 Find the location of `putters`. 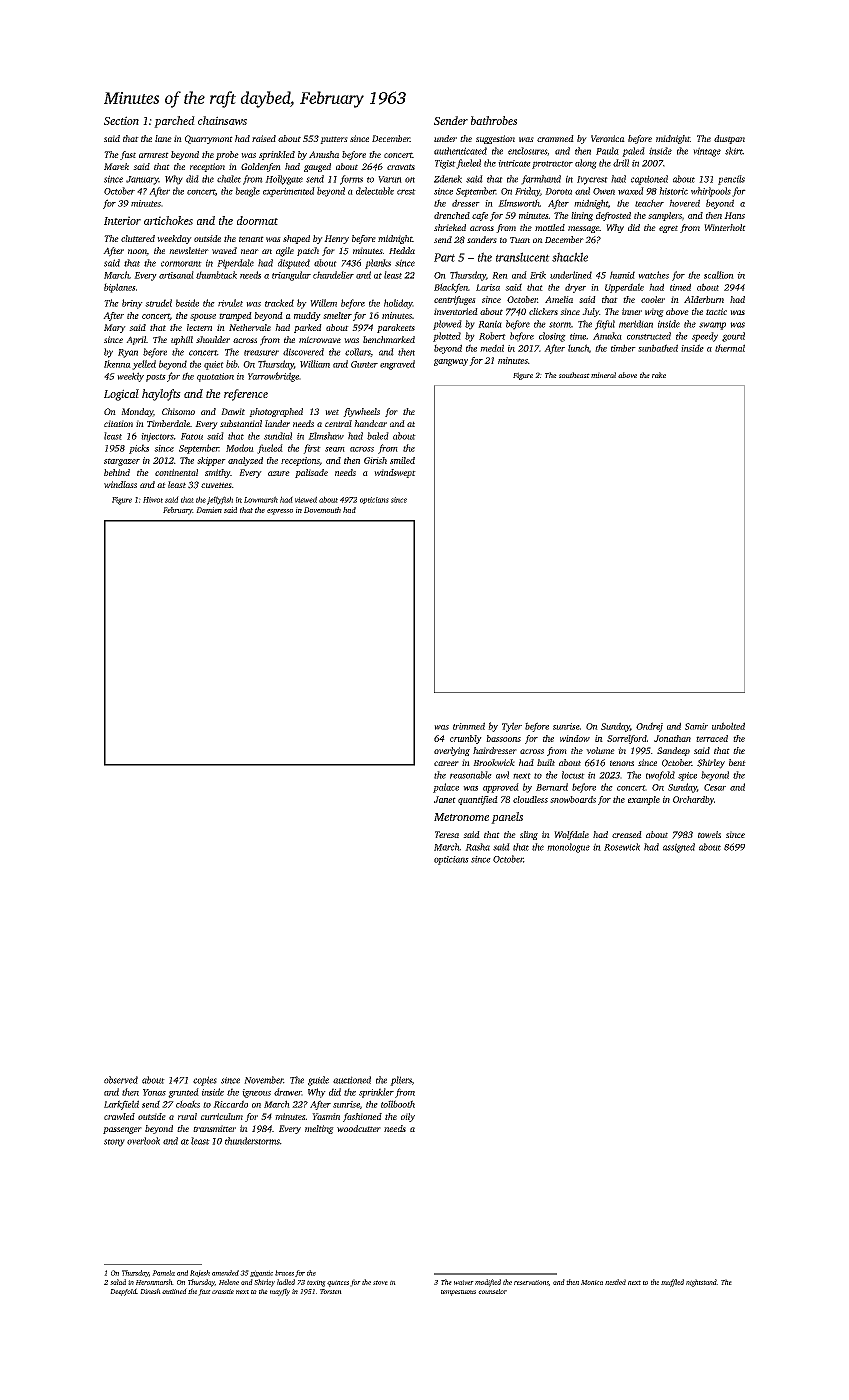

putters is located at coordinates (334, 140).
